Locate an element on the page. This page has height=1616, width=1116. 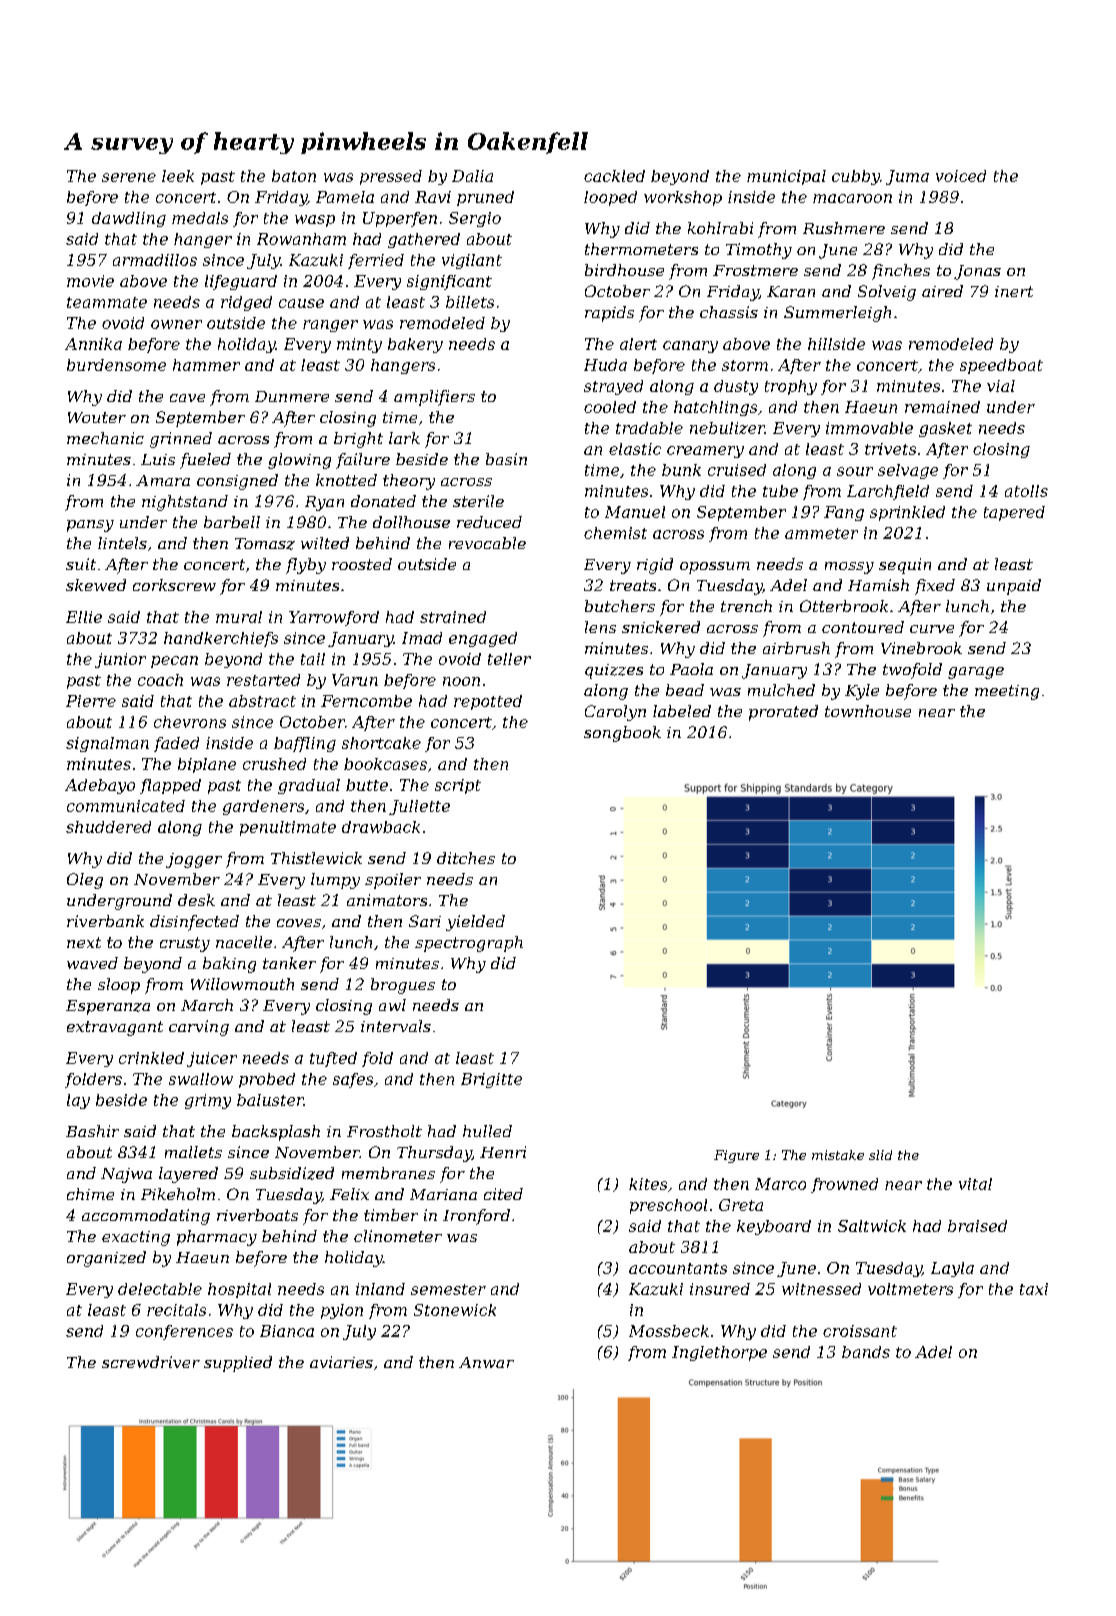
baking is located at coordinates (229, 965).
